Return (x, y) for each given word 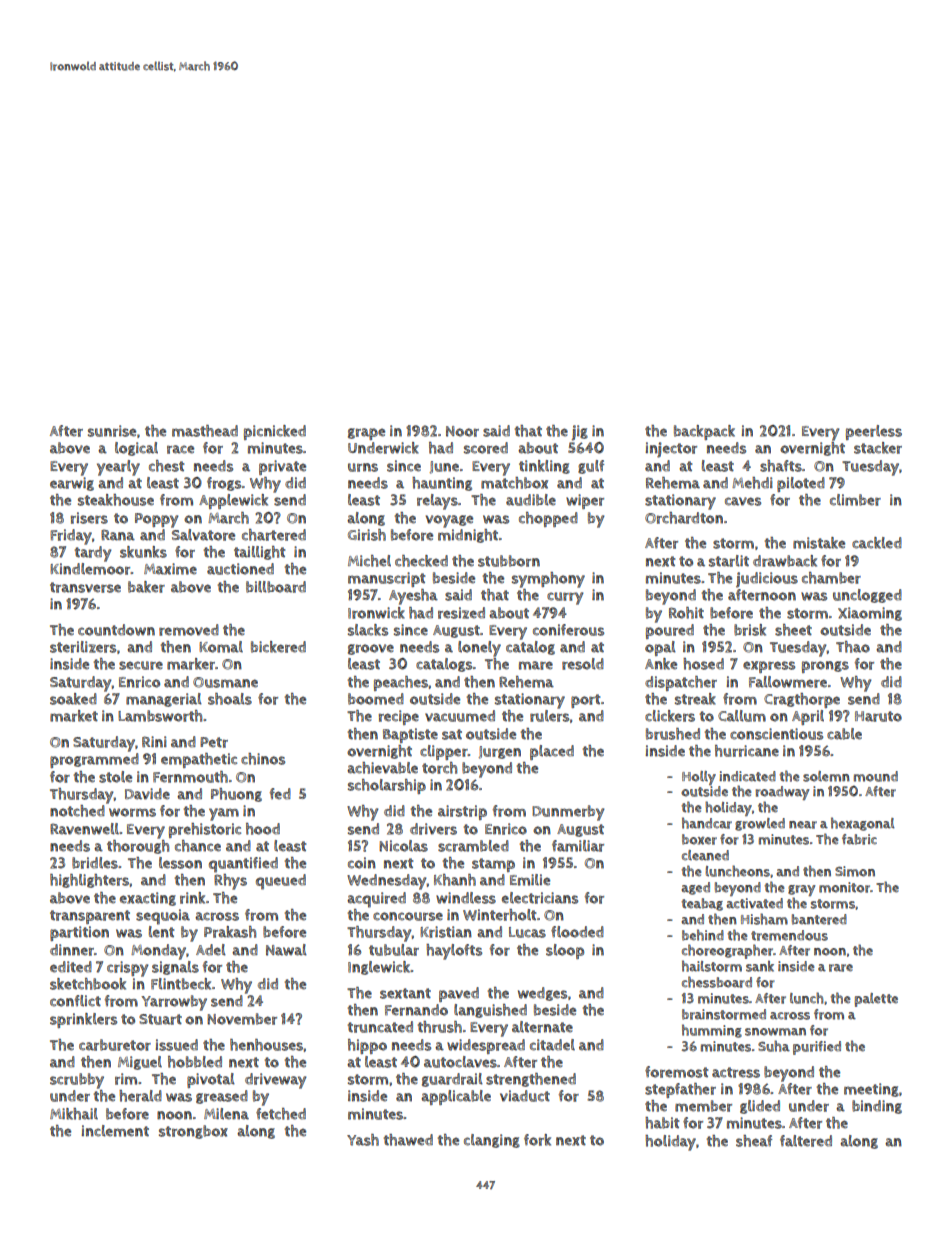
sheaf (754, 1141)
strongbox (193, 1132)
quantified (243, 865)
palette (876, 1000)
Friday (71, 537)
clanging (492, 1141)
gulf (591, 467)
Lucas (527, 932)
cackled (877, 543)
